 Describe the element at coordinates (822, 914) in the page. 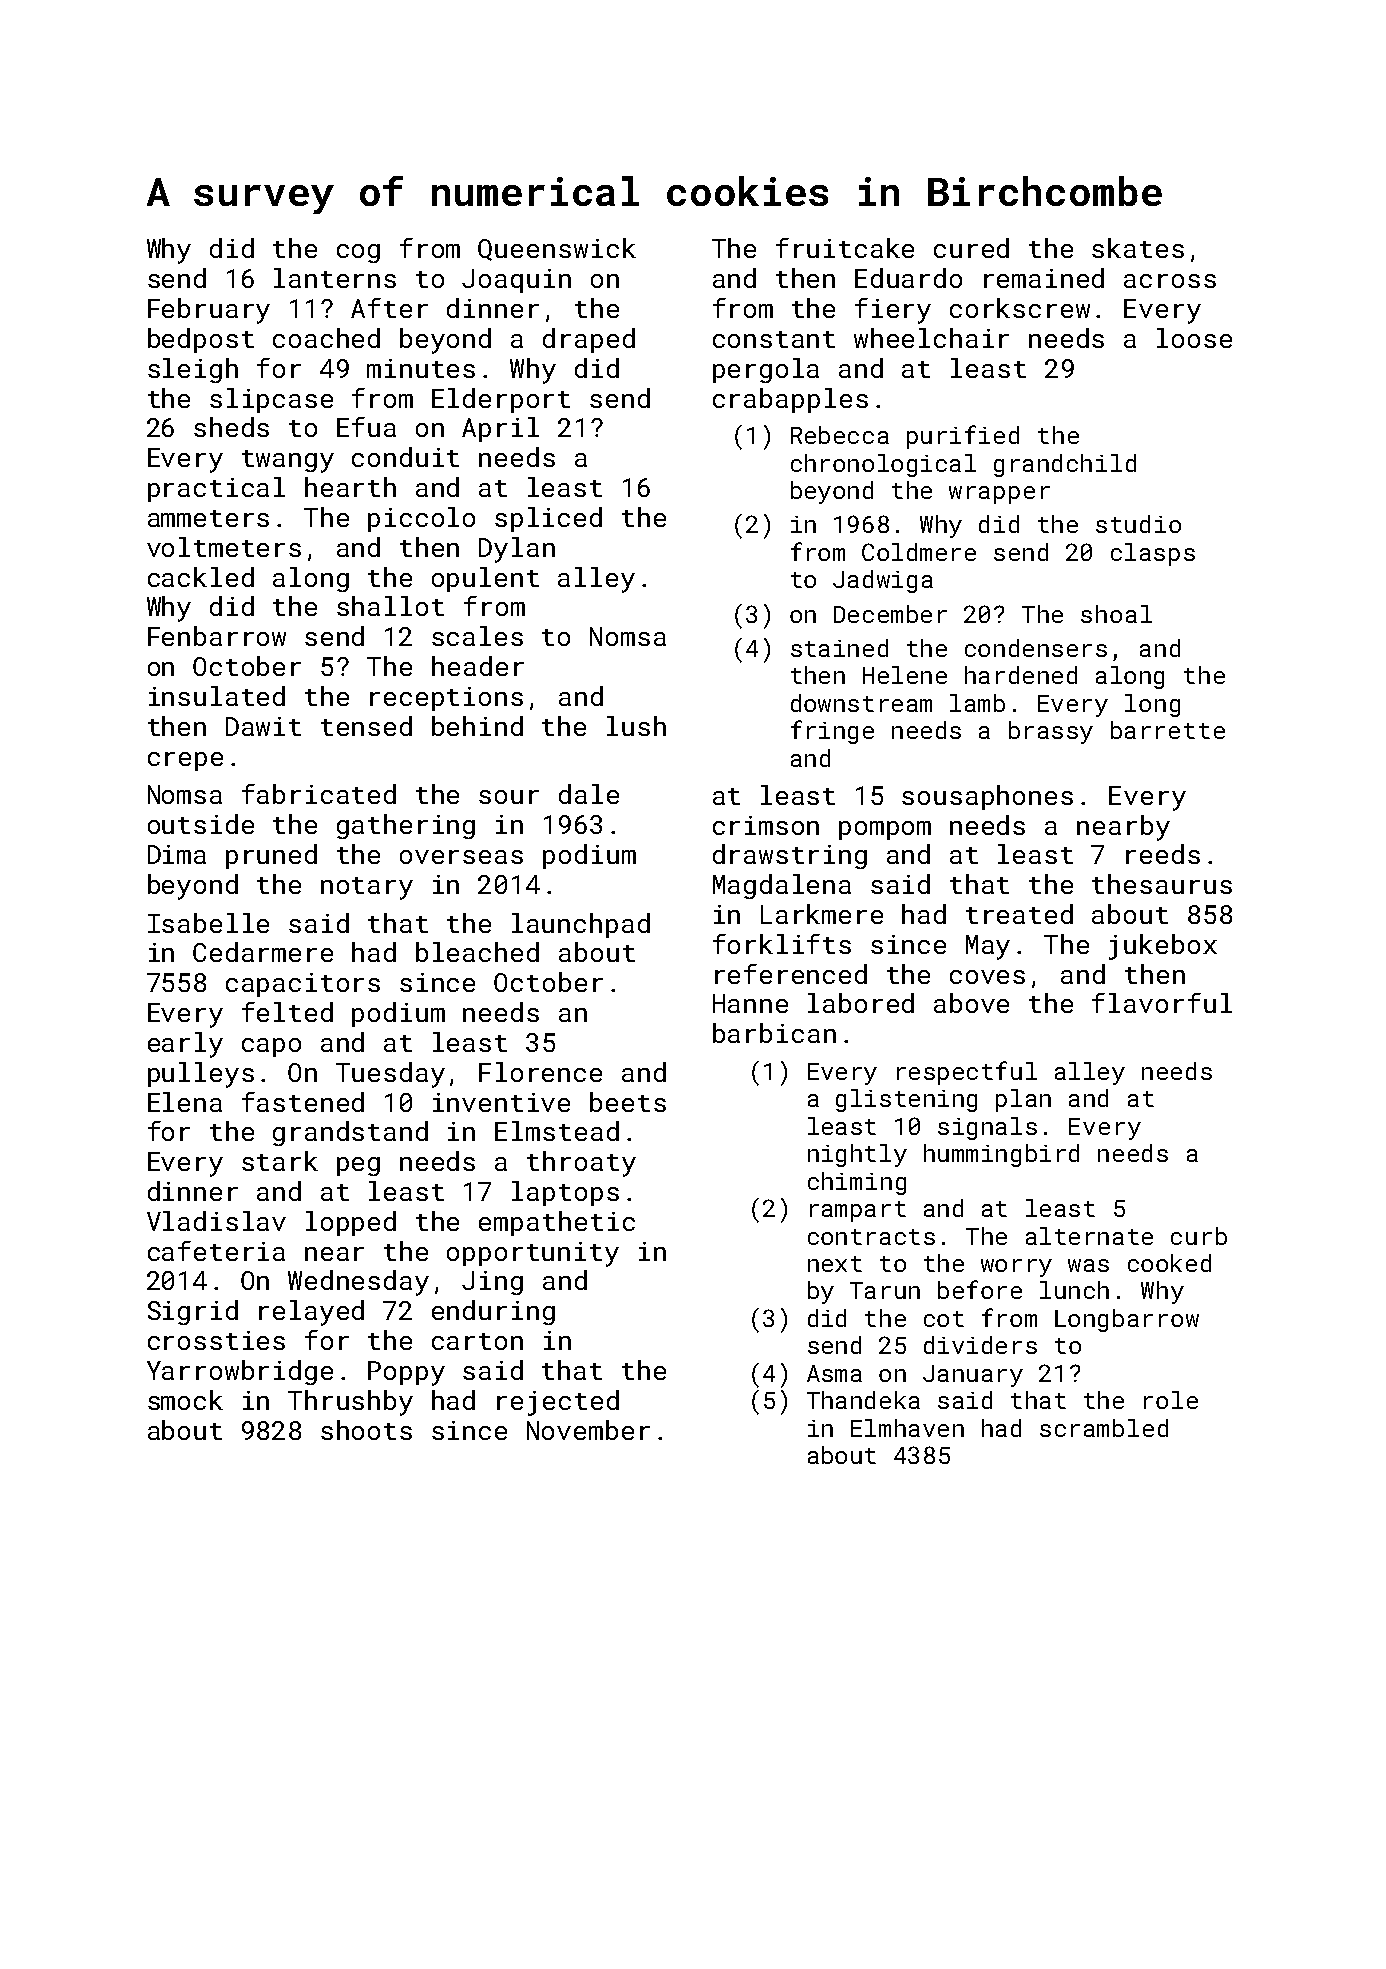

I see `Larkmere` at that location.
